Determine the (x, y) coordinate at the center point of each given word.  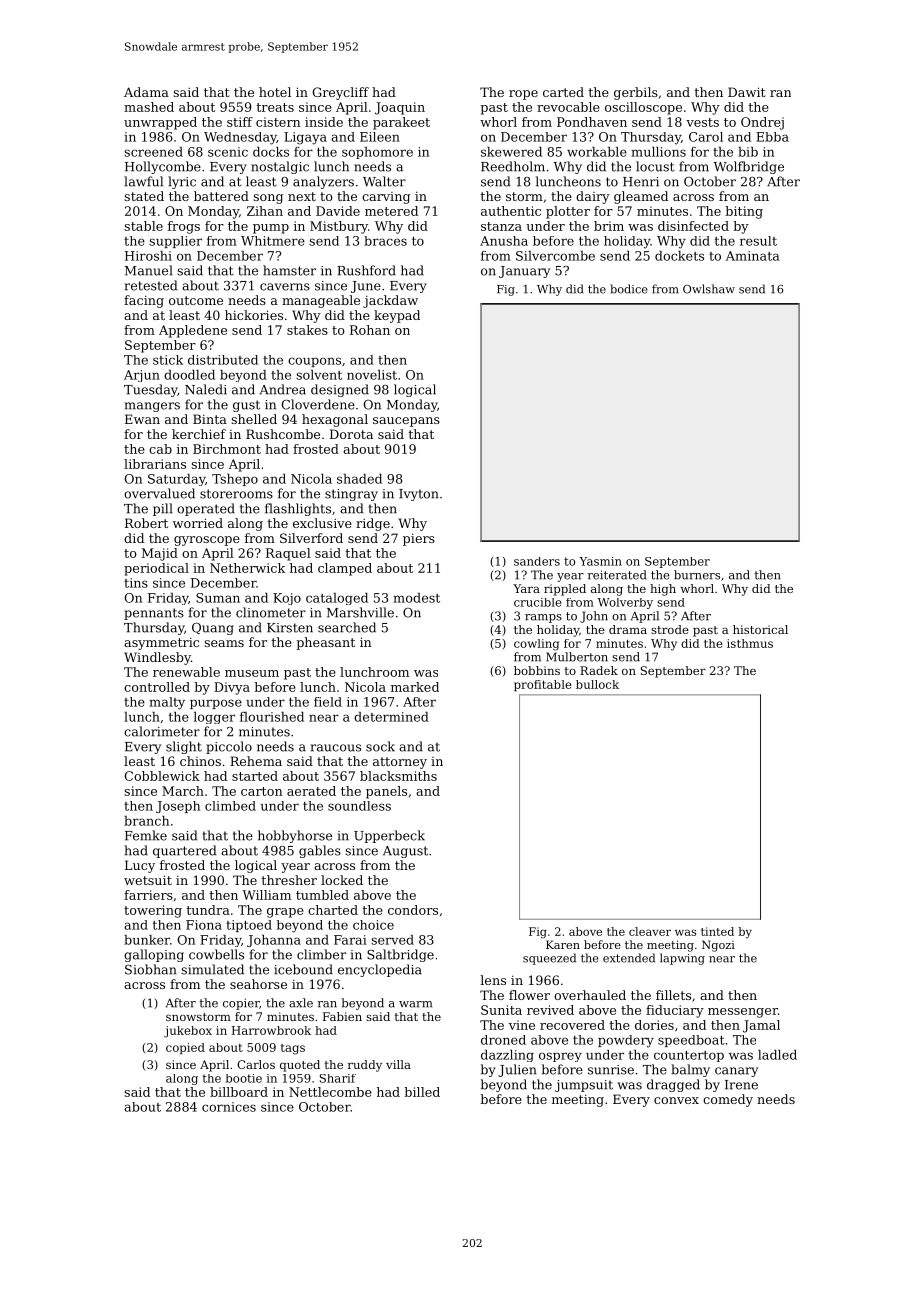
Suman (218, 598)
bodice (629, 289)
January (524, 272)
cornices (229, 1107)
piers (419, 539)
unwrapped (160, 123)
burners (697, 575)
